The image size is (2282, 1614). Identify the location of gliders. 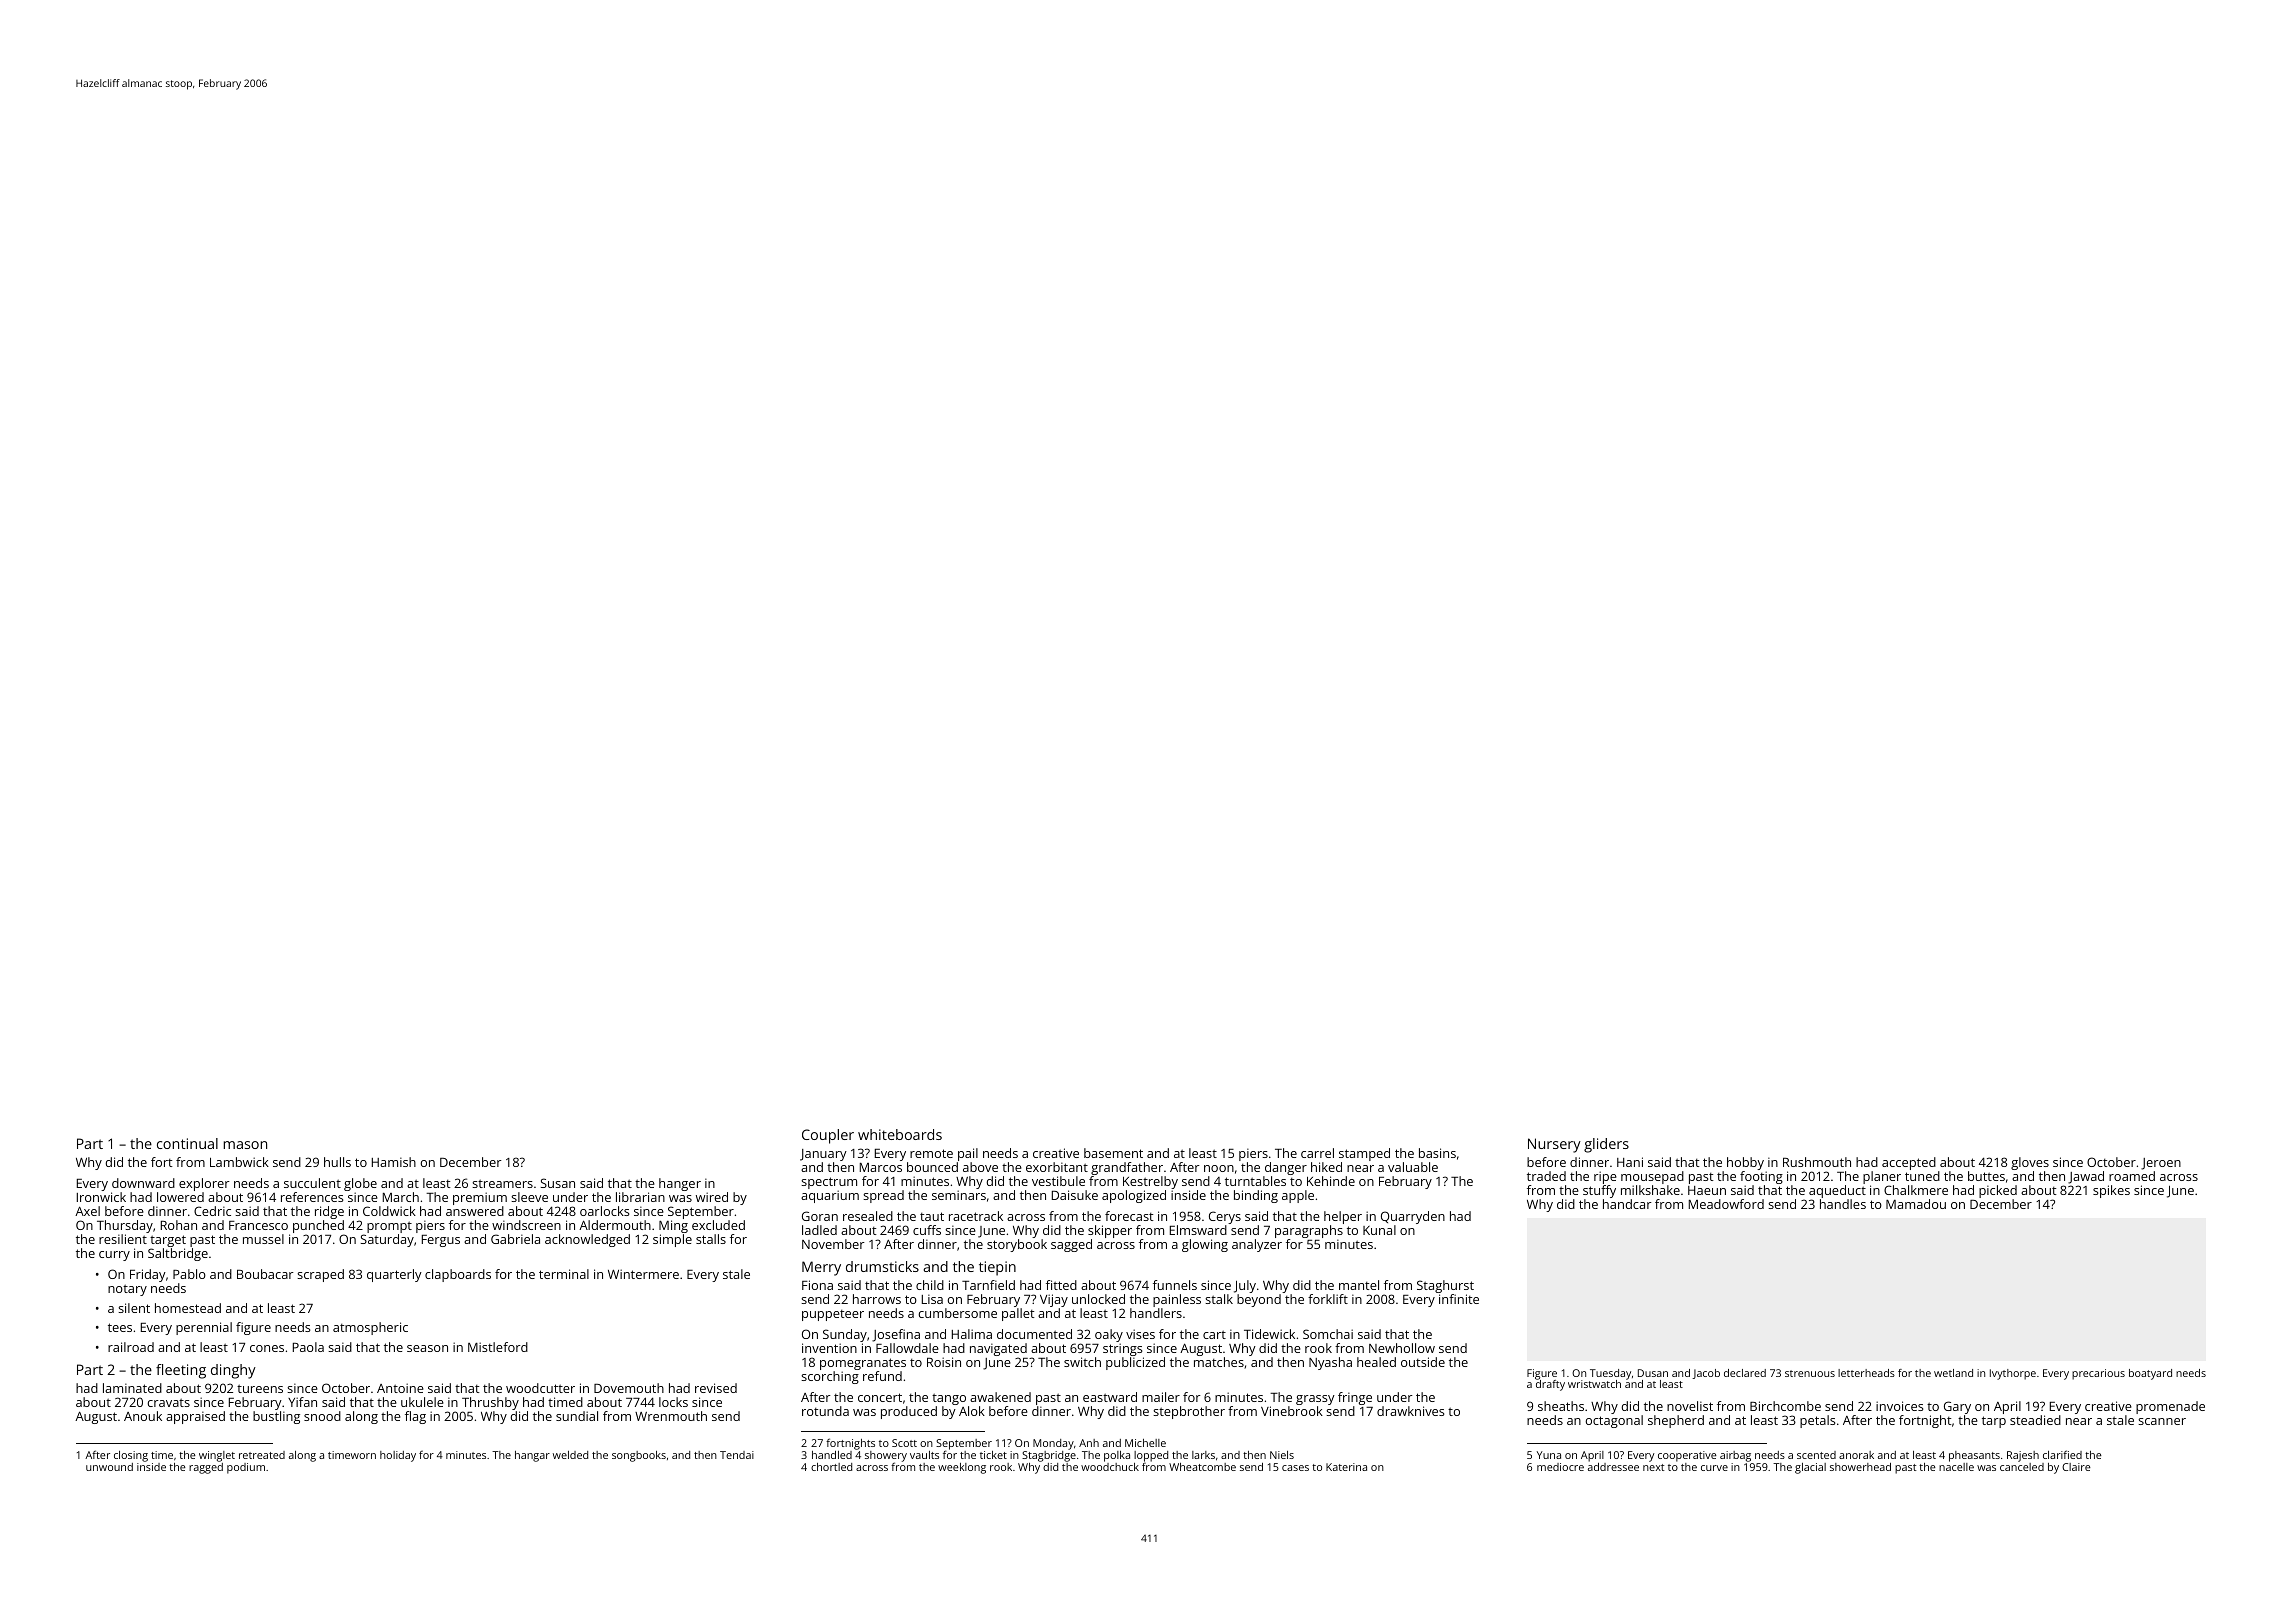
(1606, 1145).
